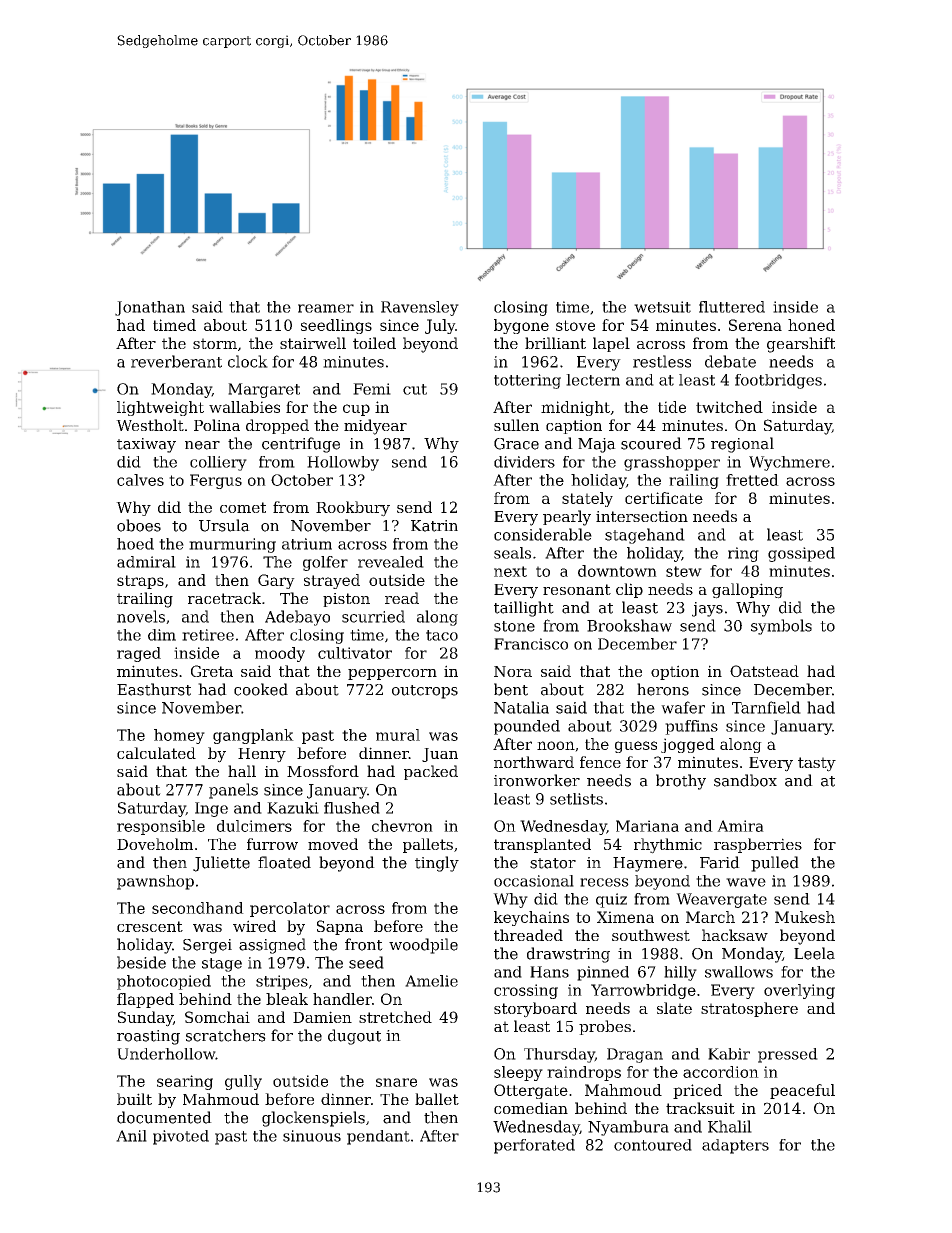 Image resolution: width=952 pixels, height=1233 pixels. I want to click on Ravensley, so click(420, 308).
